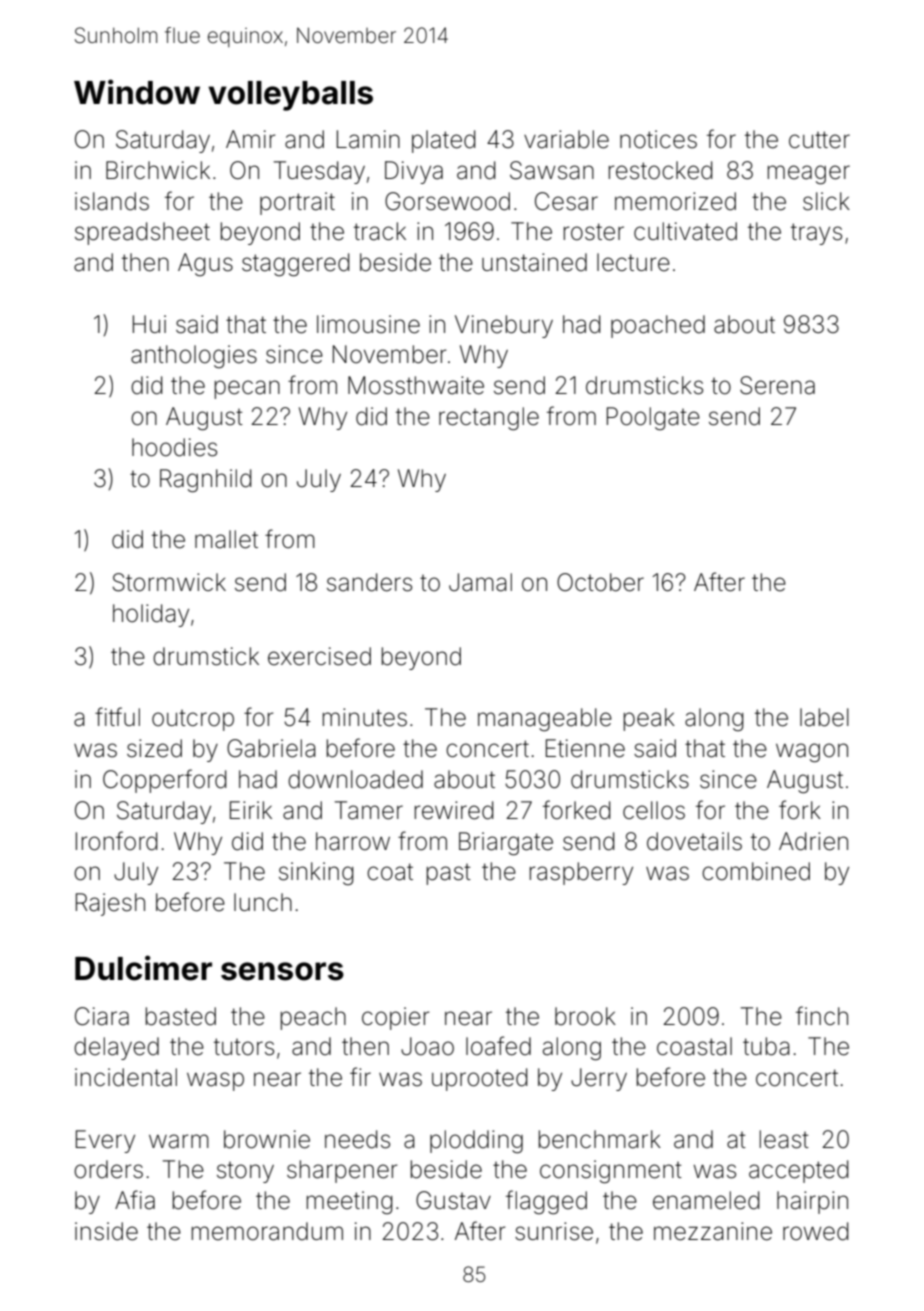  Describe the element at coordinates (585, 748) in the screenshot. I see `Etienne` at that location.
